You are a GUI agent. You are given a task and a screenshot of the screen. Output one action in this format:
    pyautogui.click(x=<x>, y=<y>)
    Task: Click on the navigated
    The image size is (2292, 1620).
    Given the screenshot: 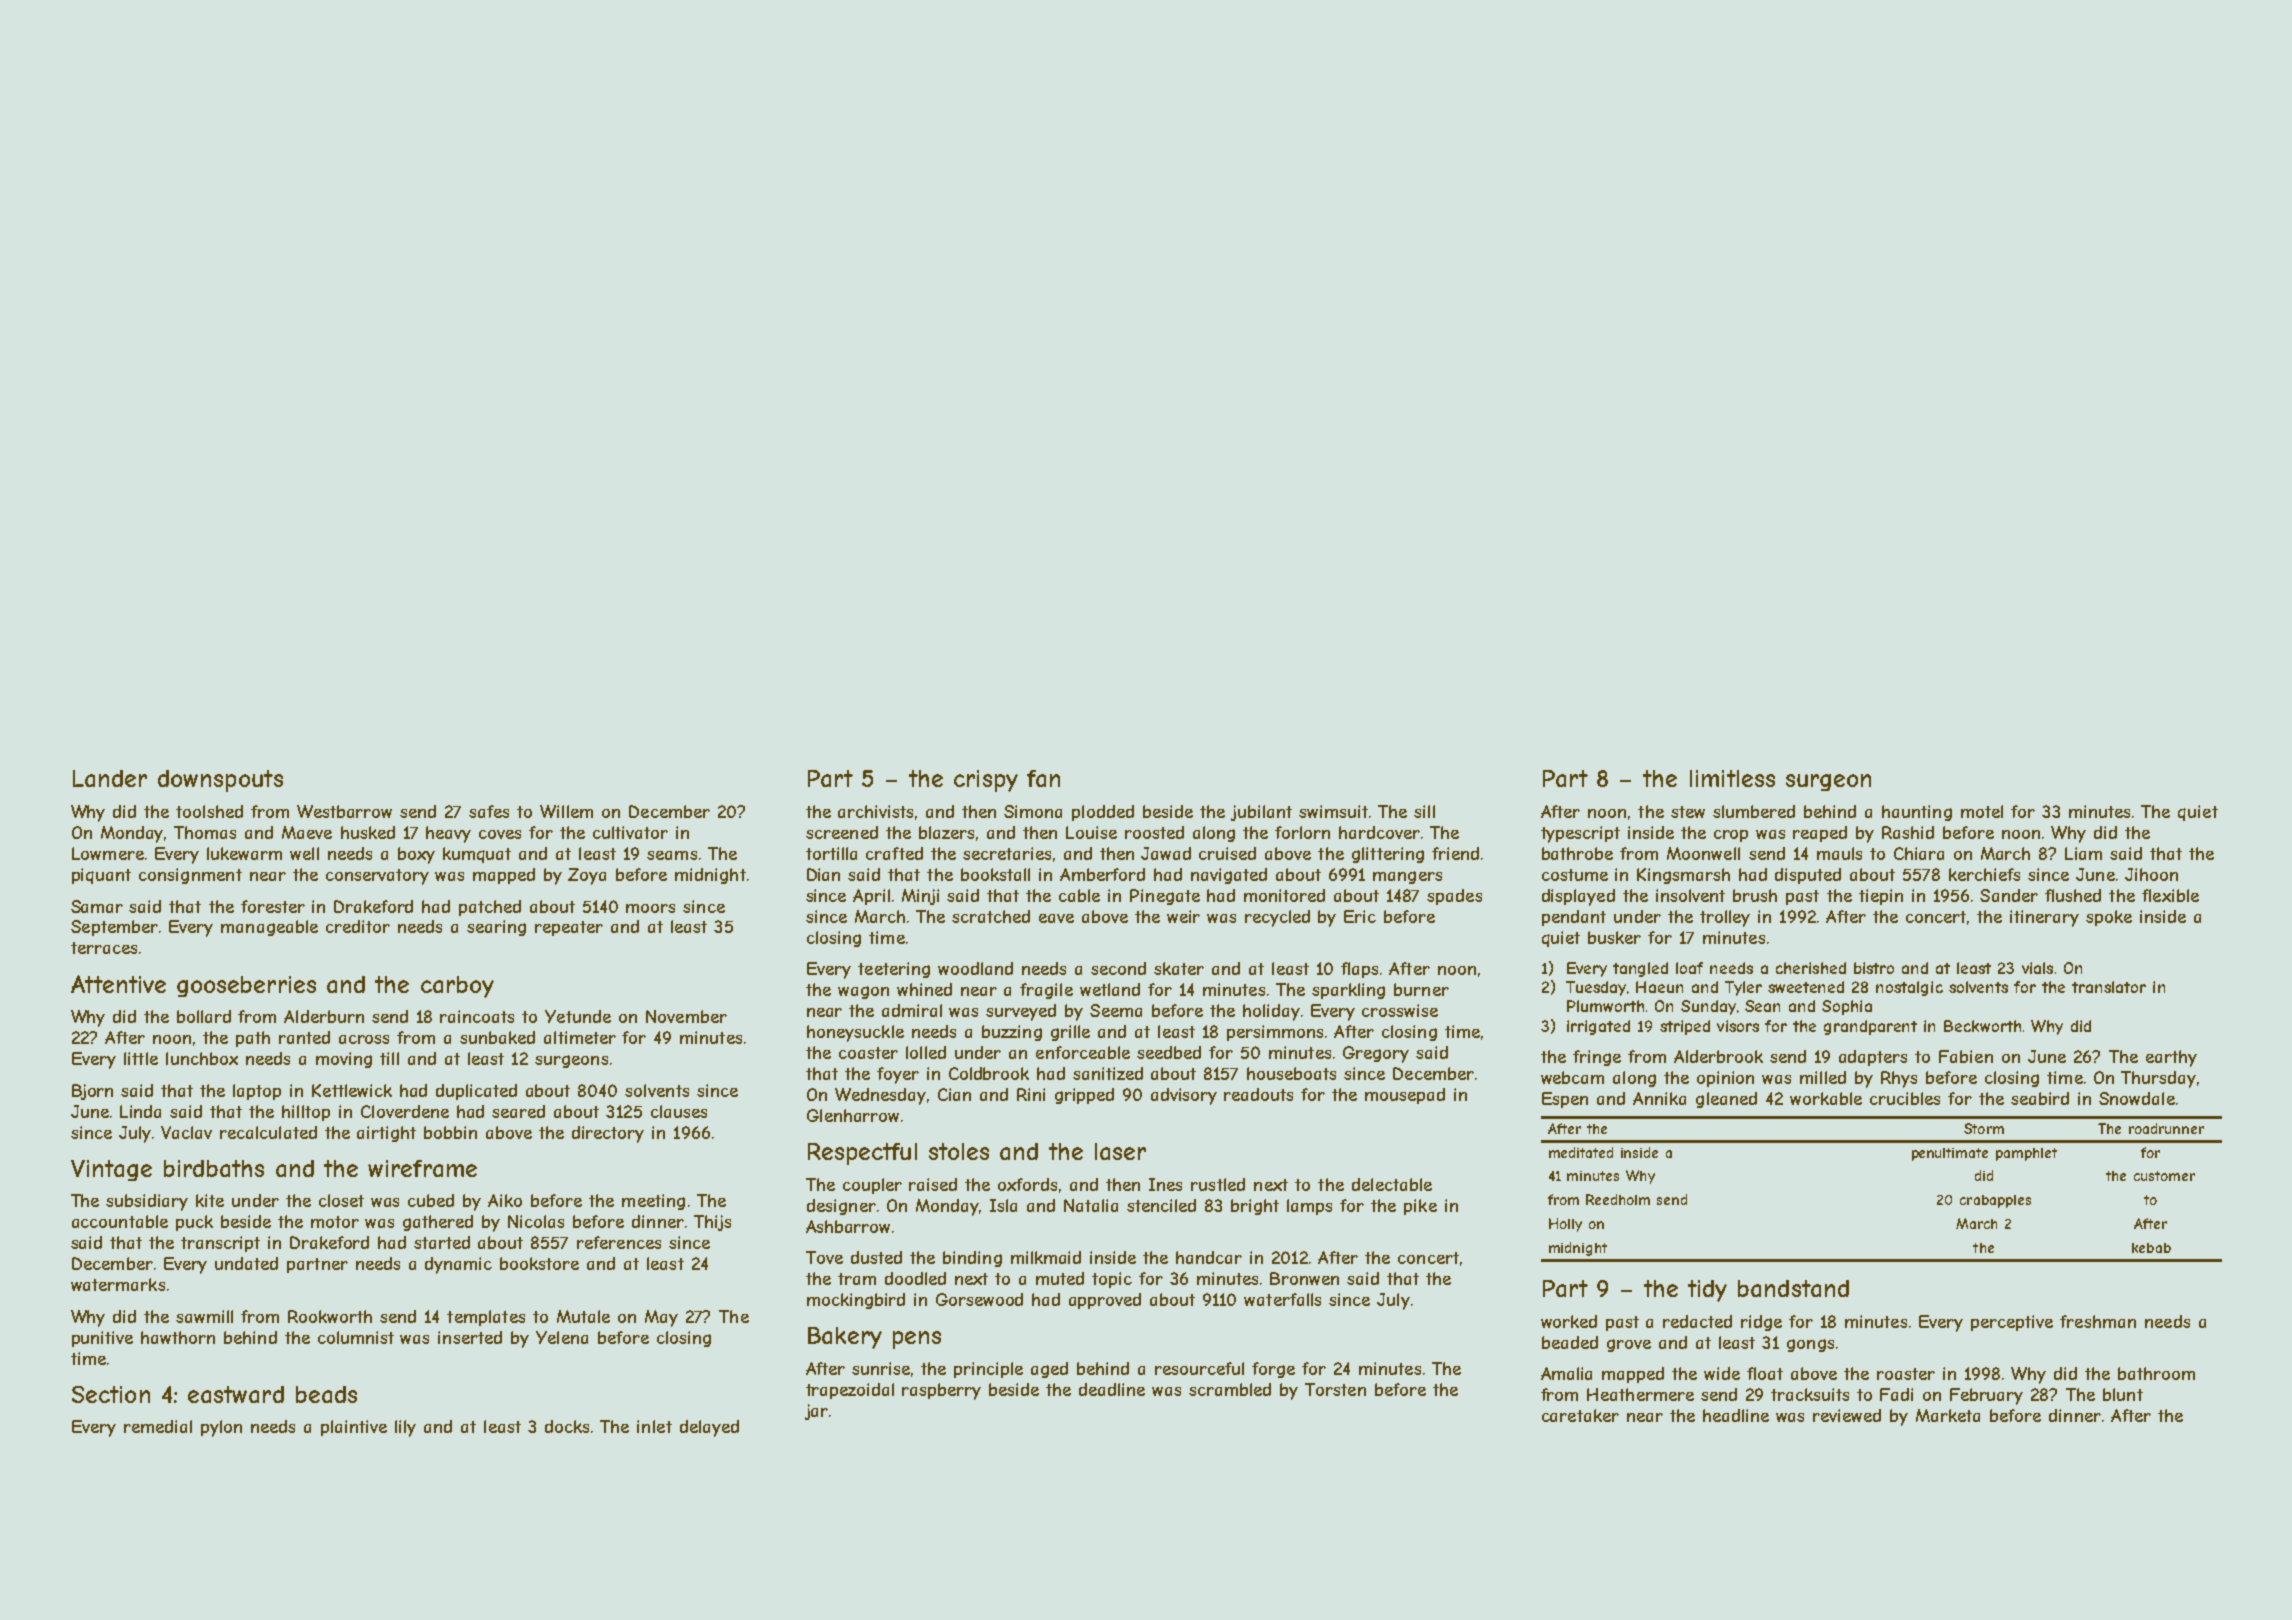 What is the action you would take?
    pyautogui.click(x=1229, y=876)
